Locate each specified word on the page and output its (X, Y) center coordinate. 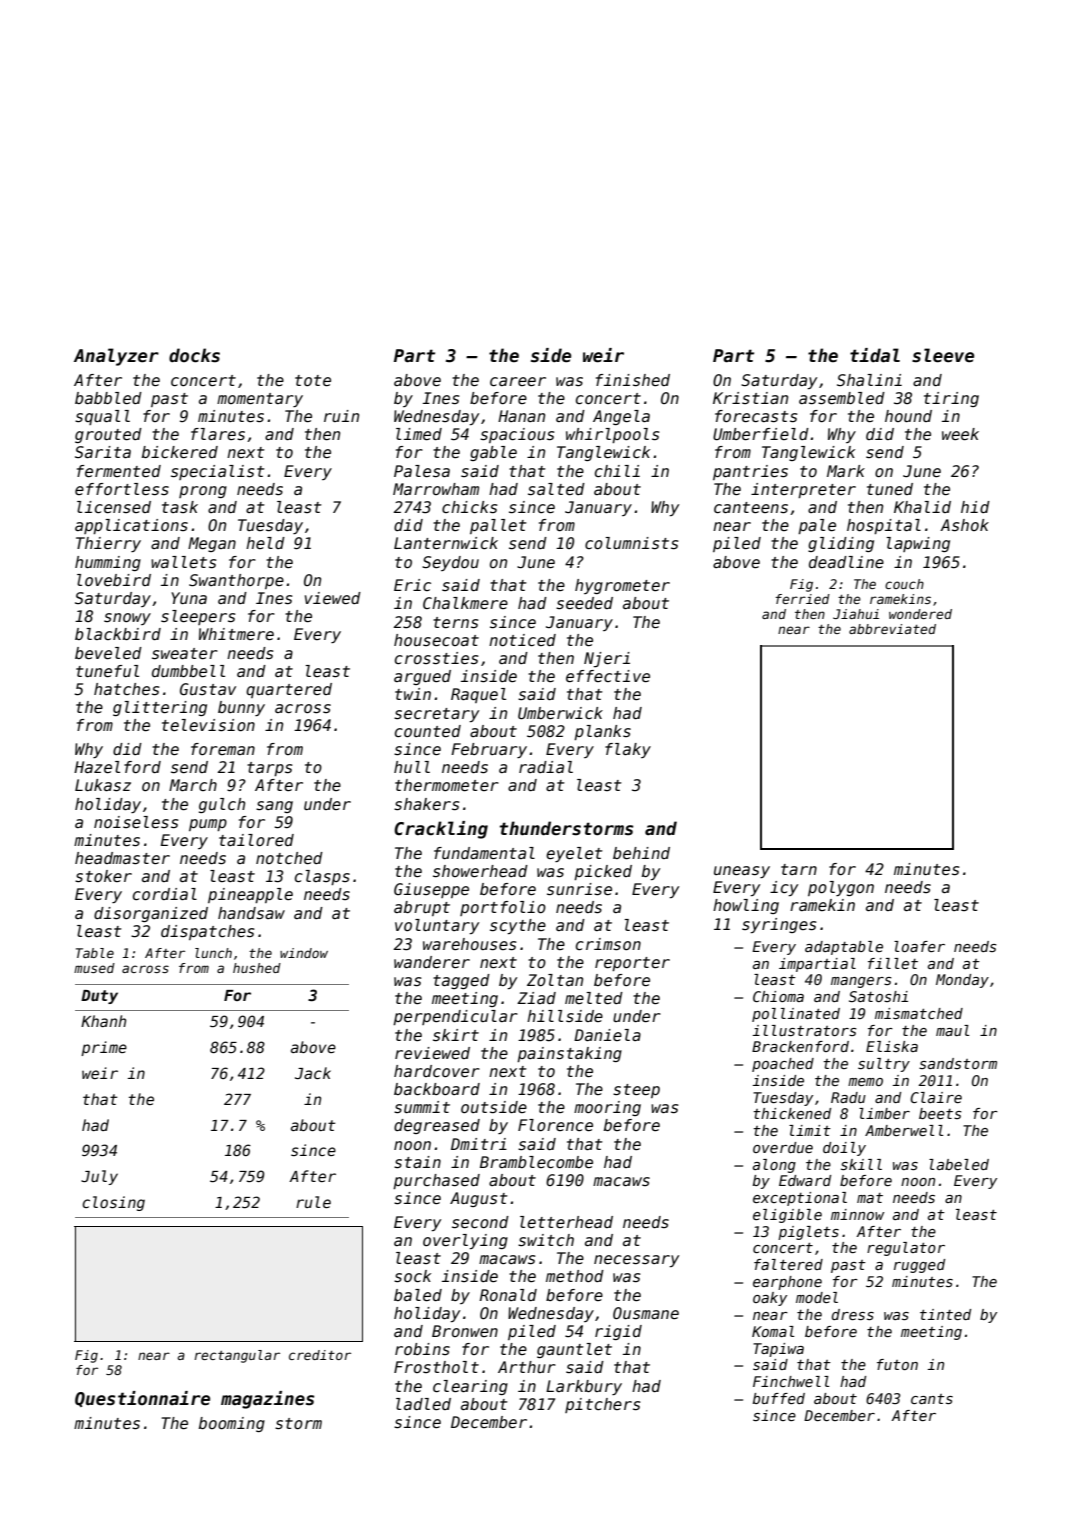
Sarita (103, 452)
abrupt (422, 908)
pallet (498, 526)
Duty (99, 997)
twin (413, 694)
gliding (841, 544)
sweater (185, 653)
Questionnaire (142, 1399)
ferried (802, 599)
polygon (841, 888)
